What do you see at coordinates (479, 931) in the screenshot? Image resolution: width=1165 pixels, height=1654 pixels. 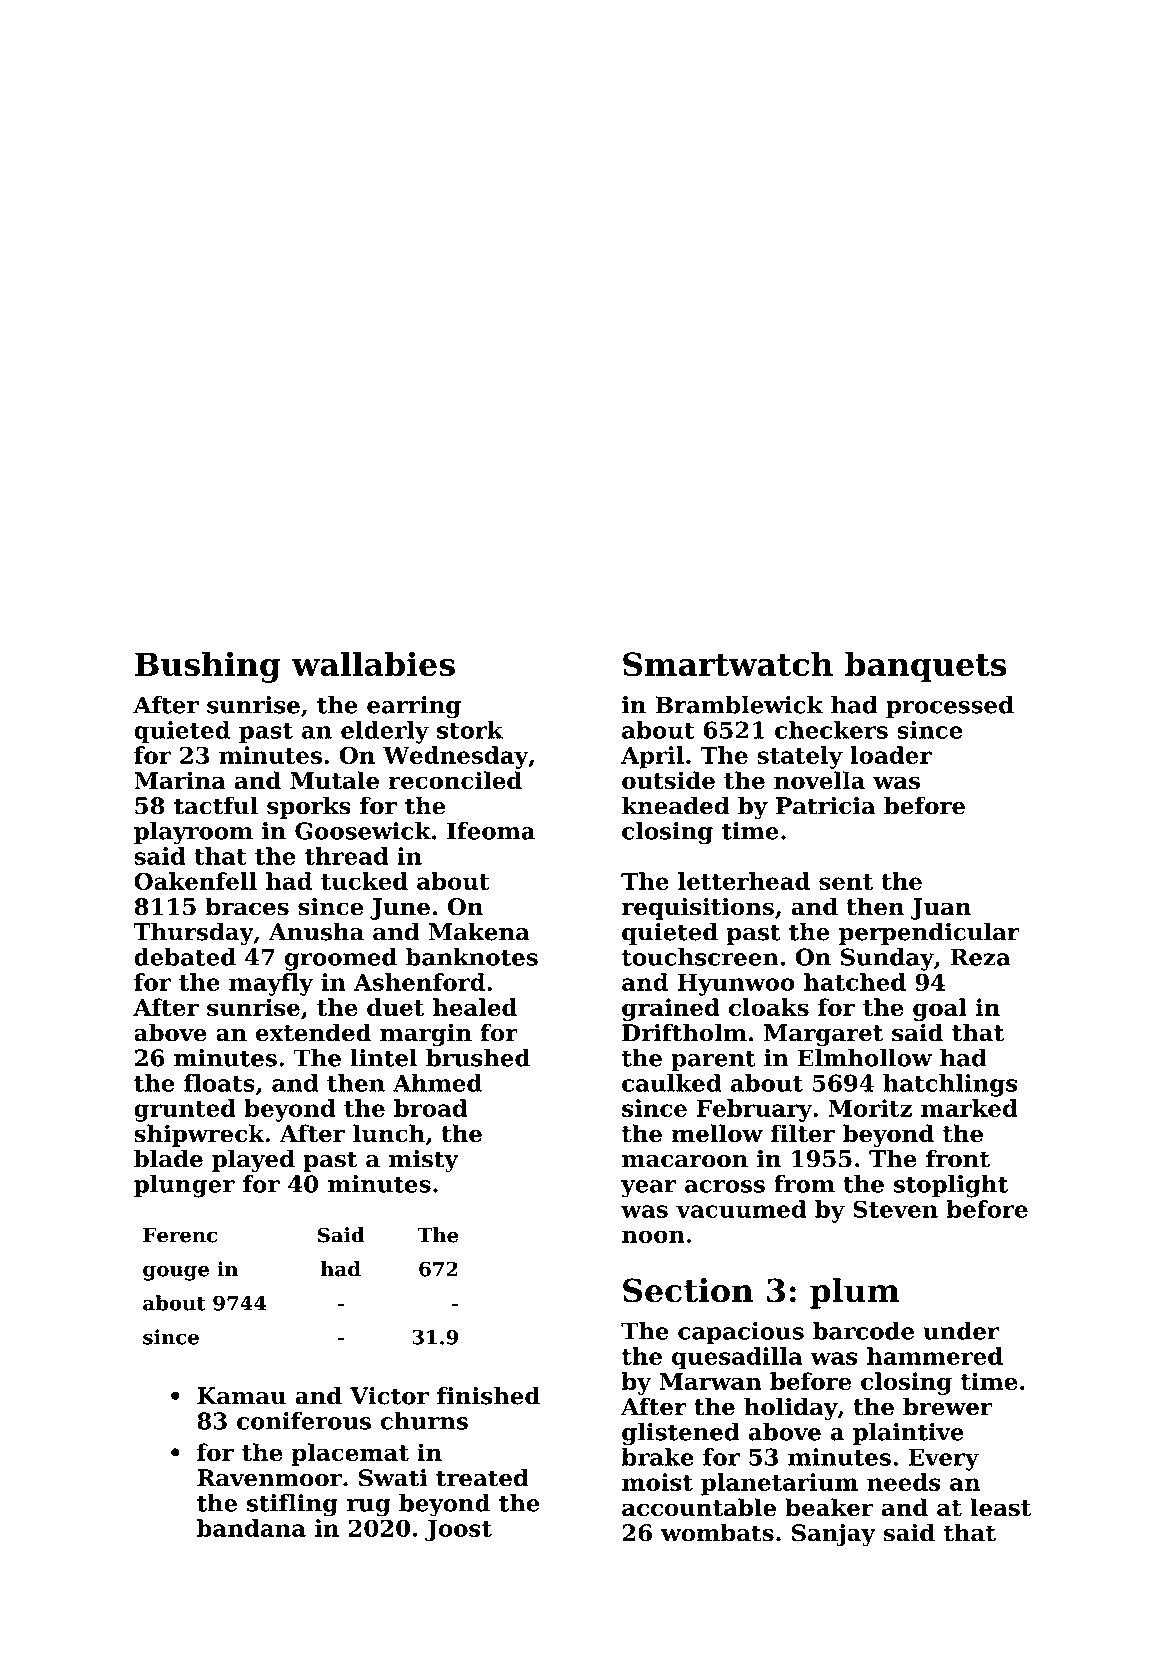 I see `Makena` at bounding box center [479, 931].
